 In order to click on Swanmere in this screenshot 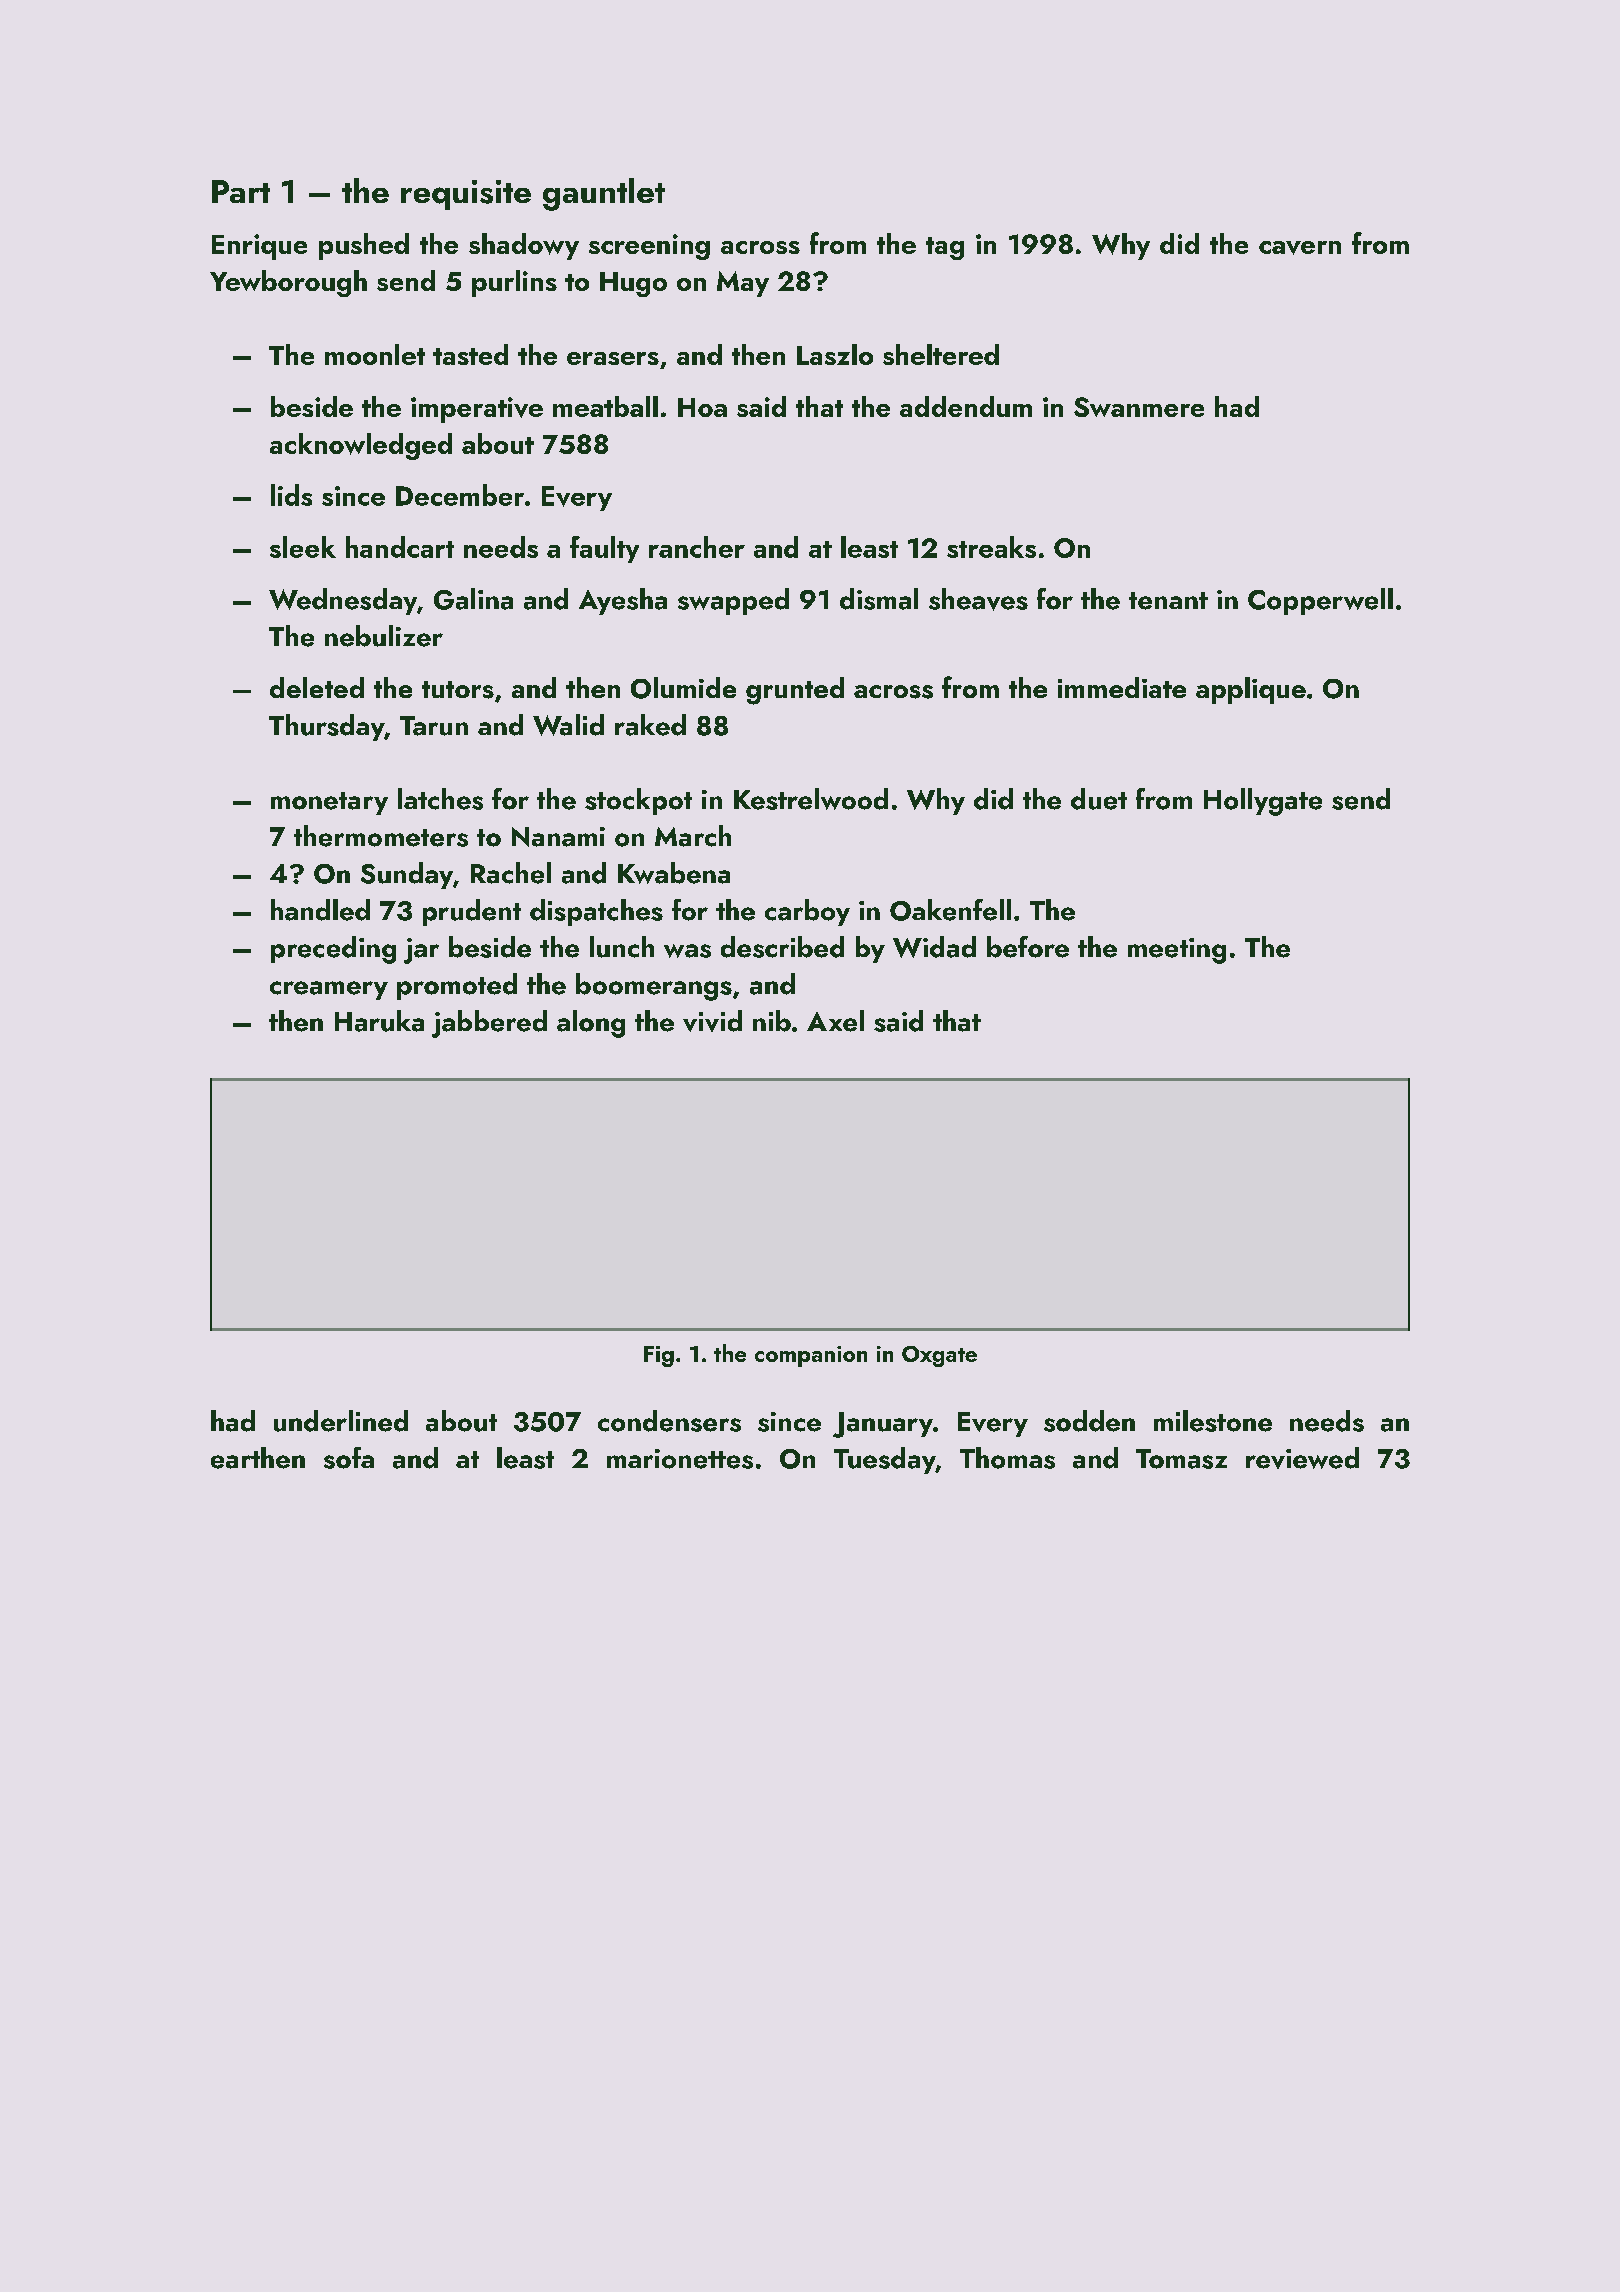, I will do `click(1139, 407)`.
